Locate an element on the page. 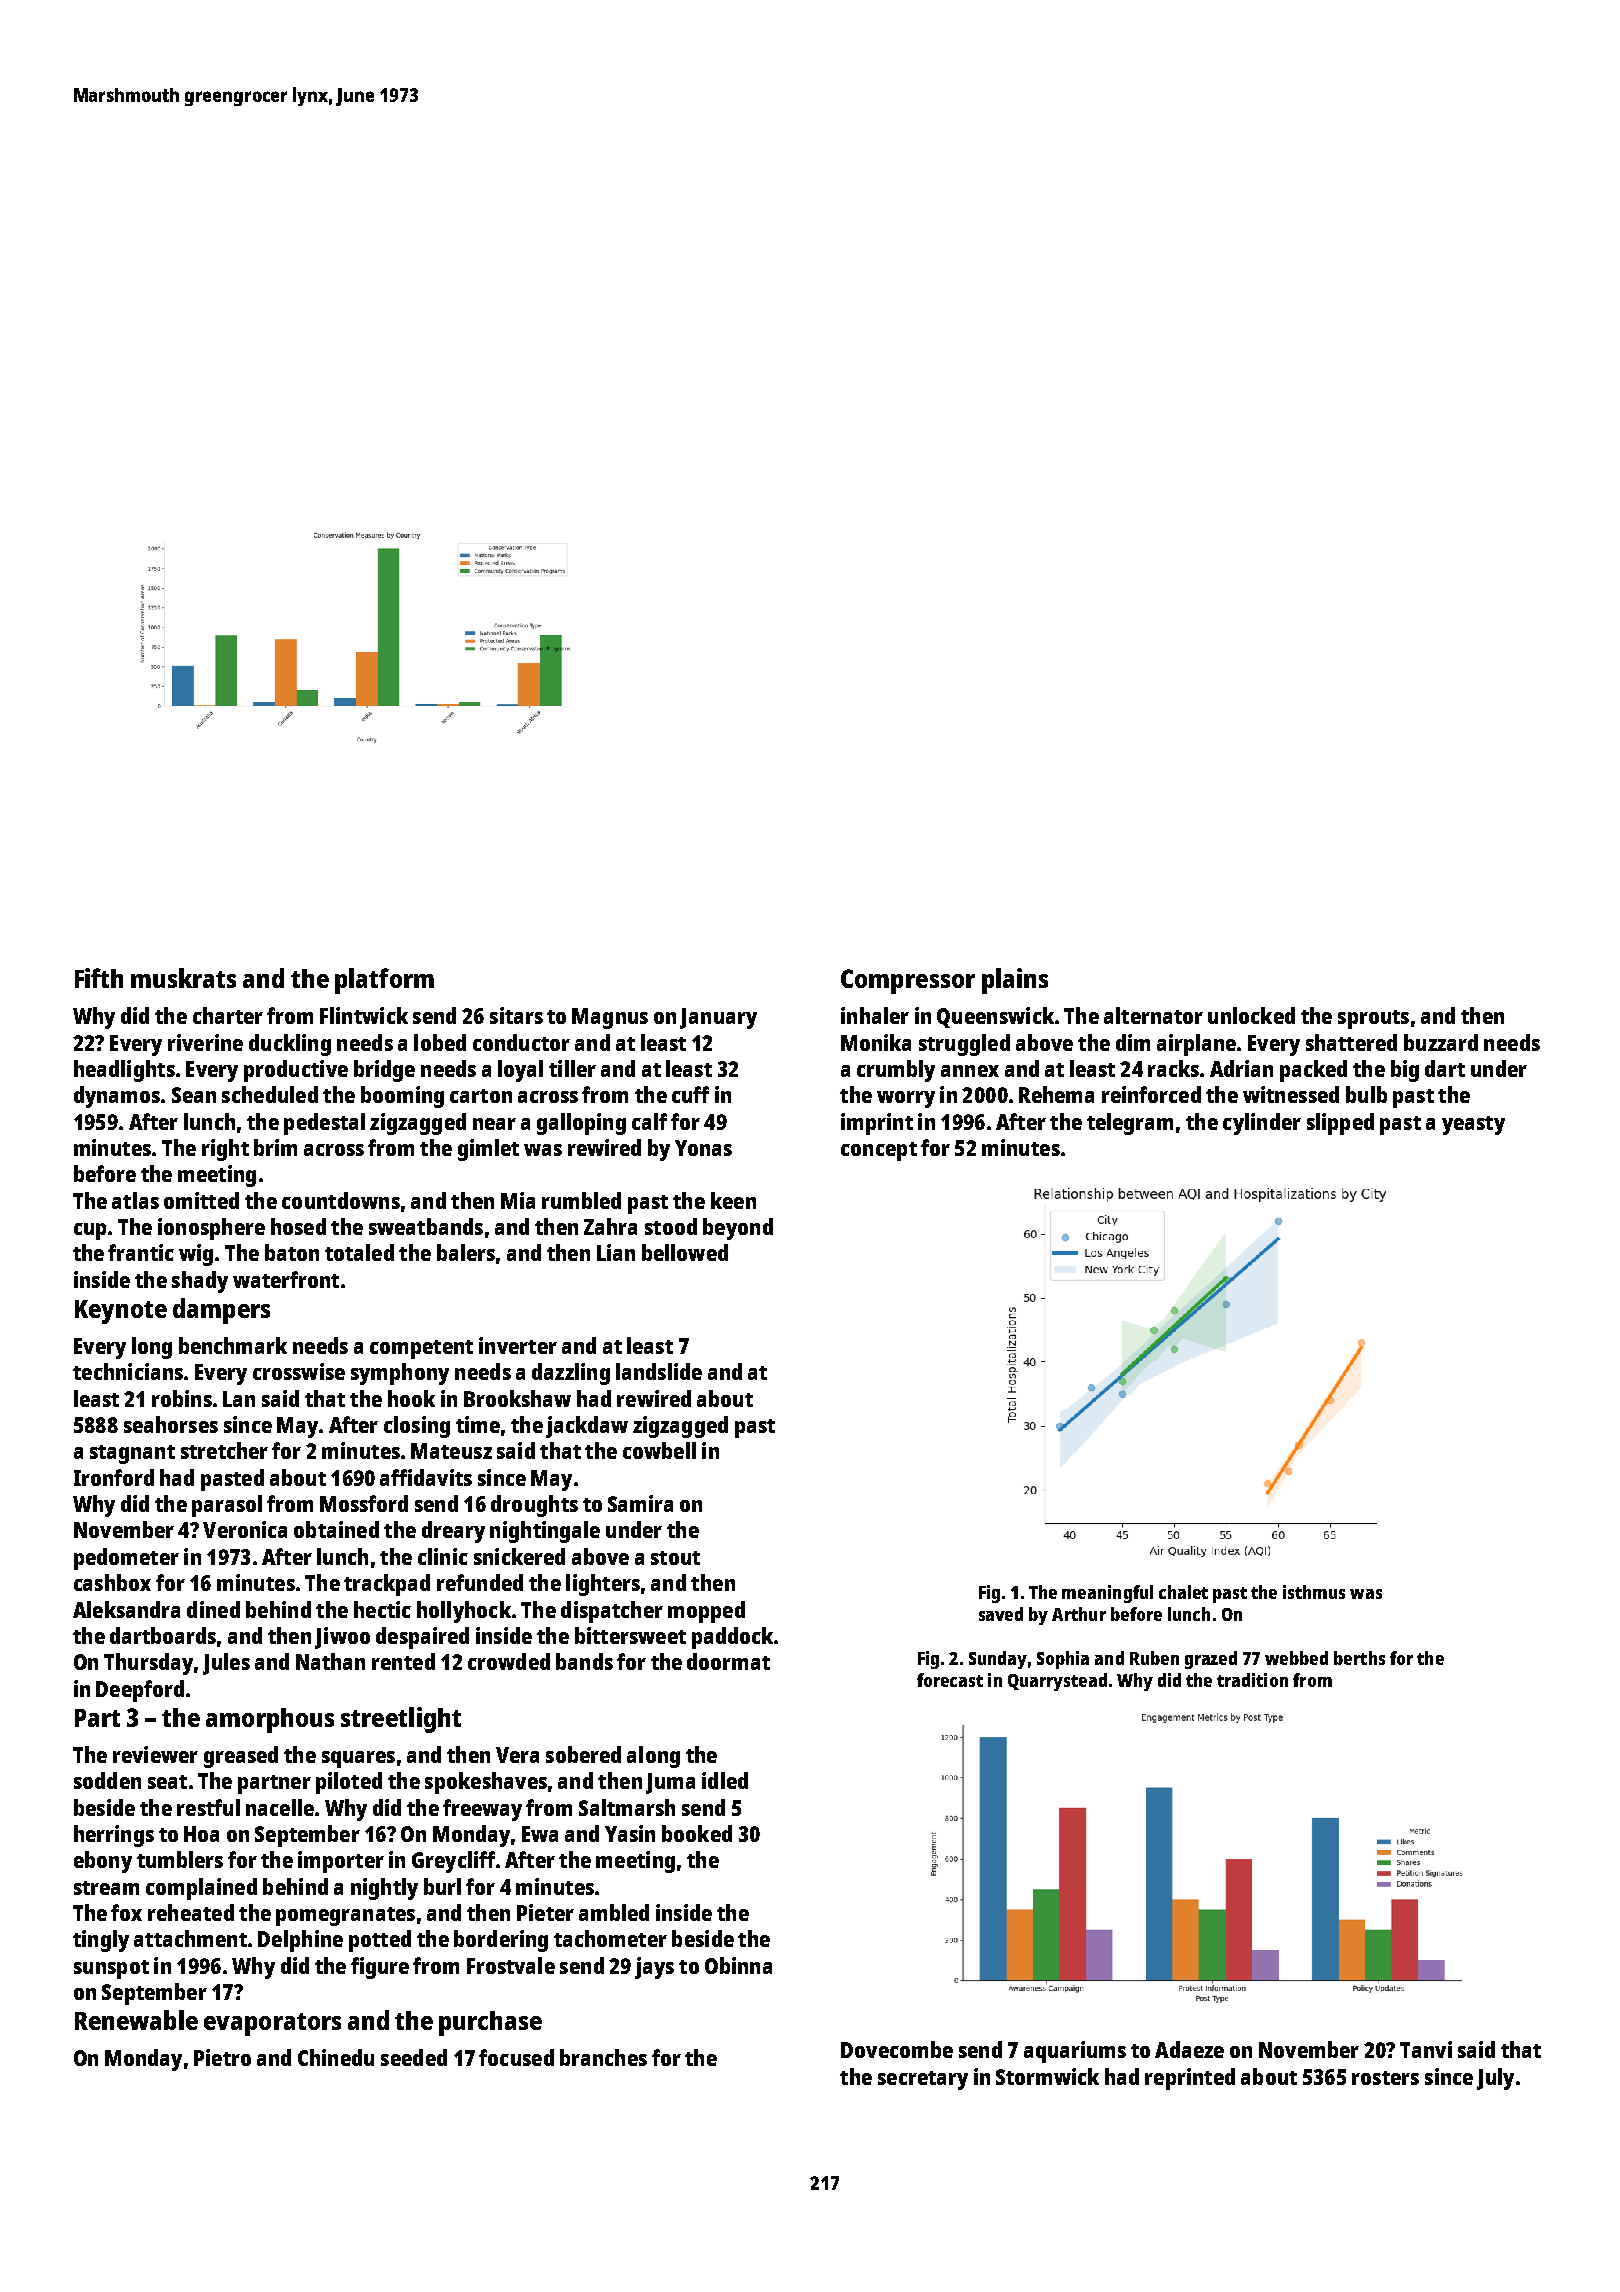 The width and height of the page is (1620, 2292). hectic is located at coordinates (382, 1609).
